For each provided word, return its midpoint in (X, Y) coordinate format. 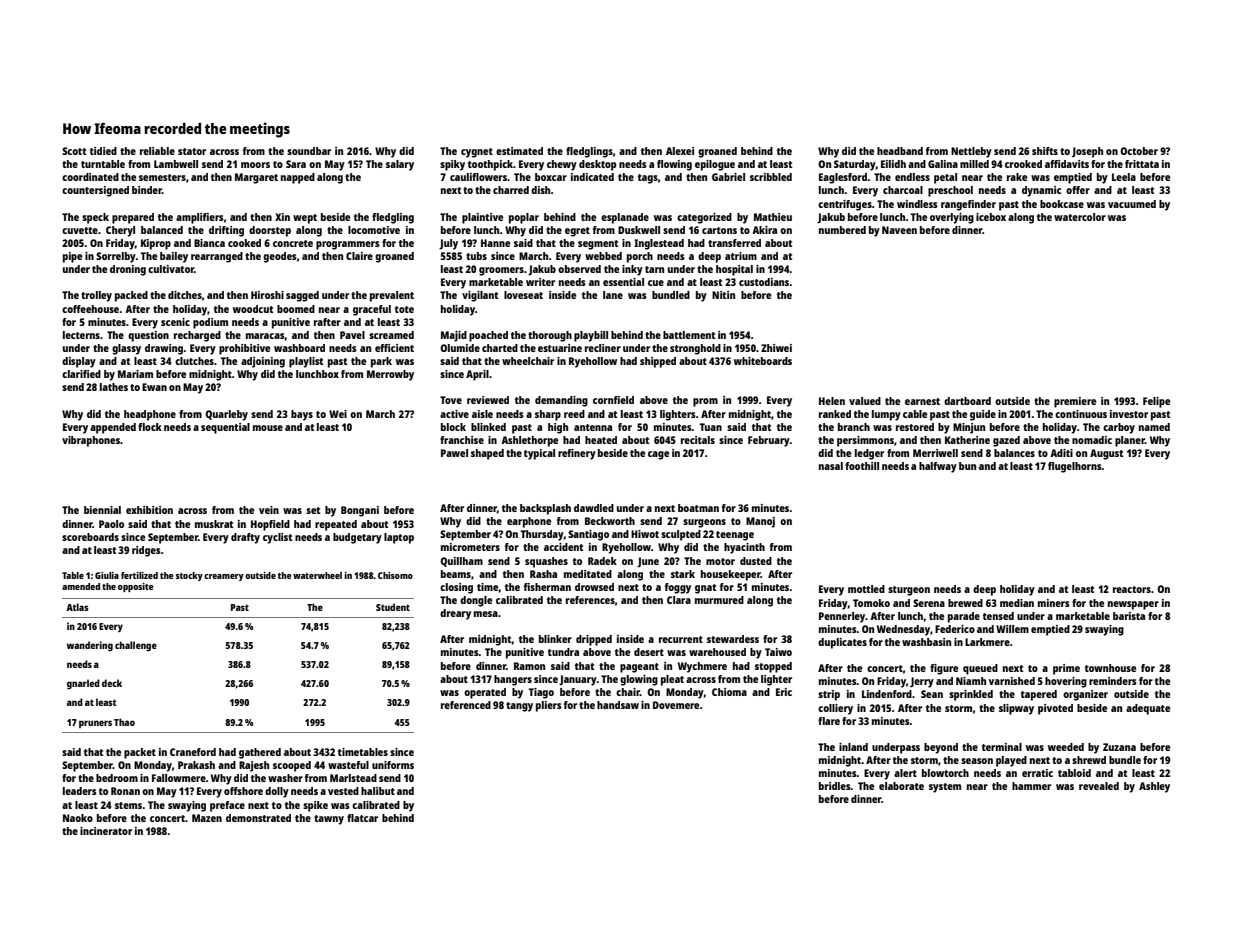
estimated (519, 151)
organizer (1085, 695)
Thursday (542, 535)
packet (140, 753)
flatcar (362, 818)
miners (1054, 603)
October (1139, 151)
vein (269, 510)
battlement (689, 335)
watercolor (1080, 217)
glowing (639, 680)
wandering (90, 646)
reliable (157, 151)
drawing (164, 349)
